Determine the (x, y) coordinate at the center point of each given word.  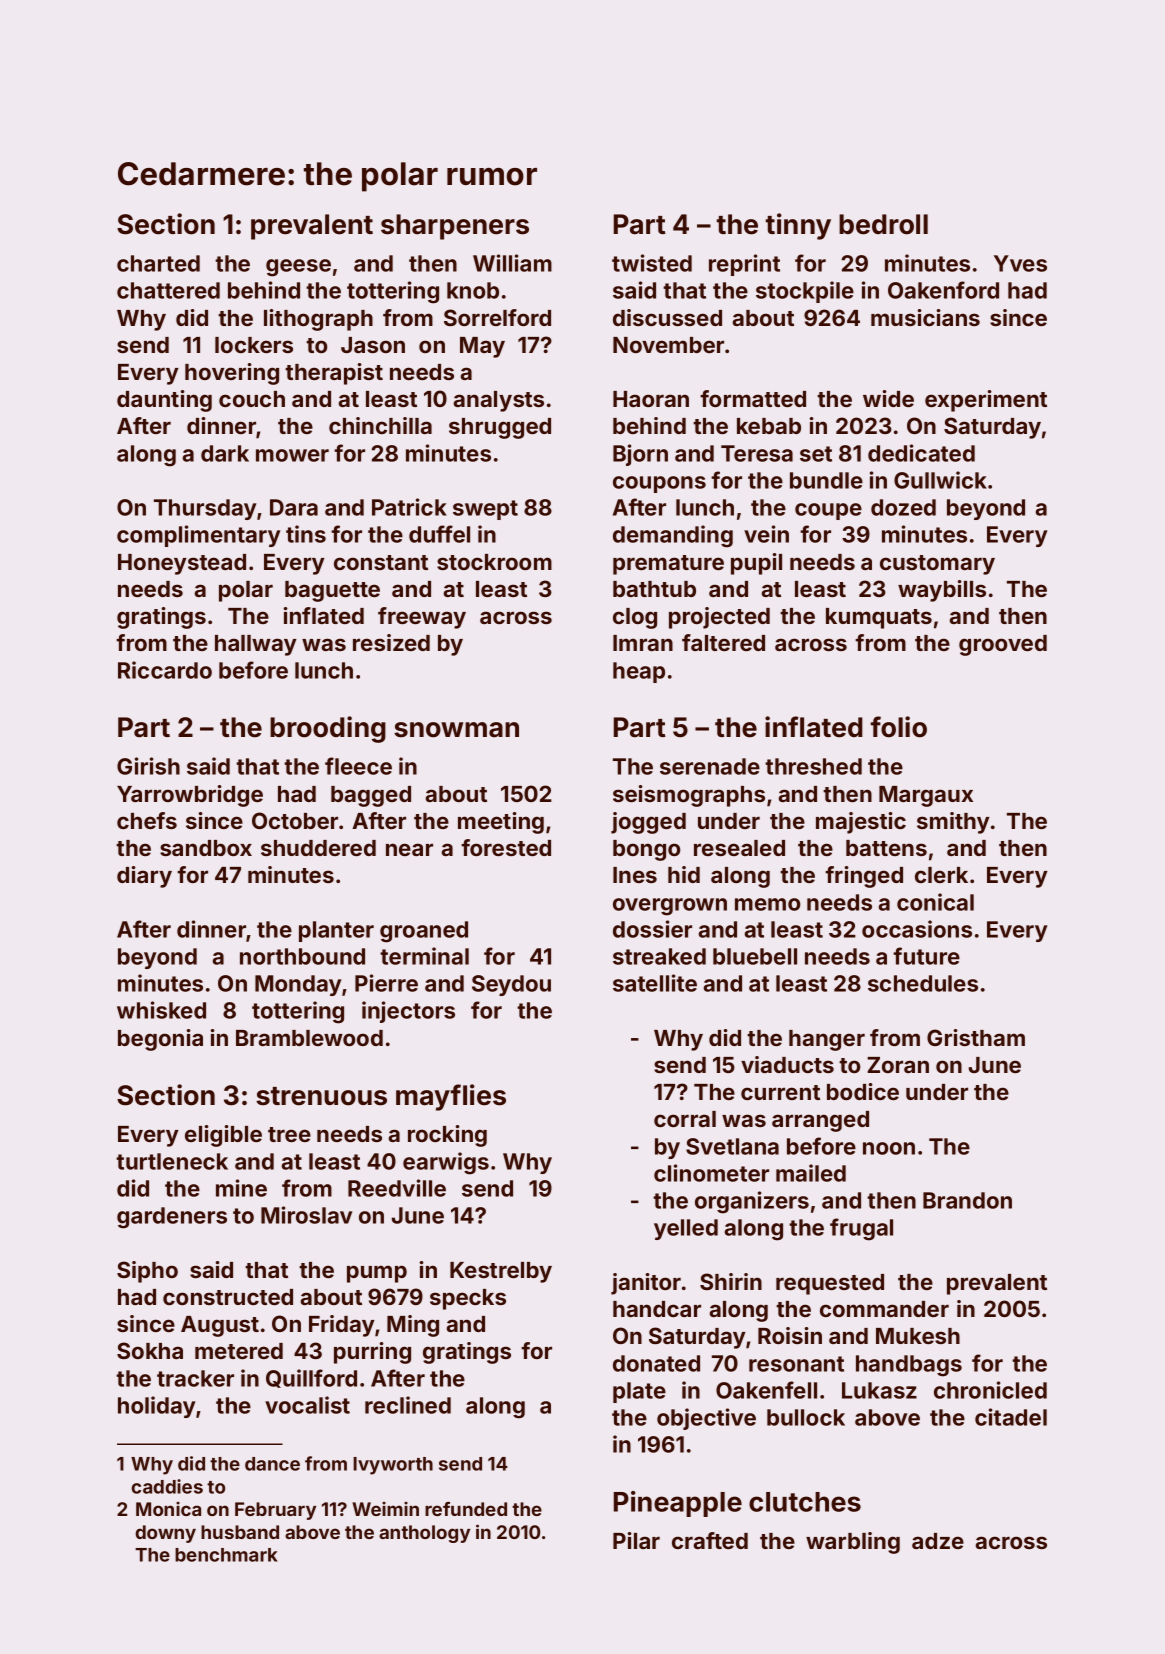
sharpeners (455, 227)
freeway (422, 618)
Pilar (636, 1540)
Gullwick (940, 480)
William (512, 263)
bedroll (883, 224)
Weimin (385, 1509)
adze (938, 1541)
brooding (328, 729)
